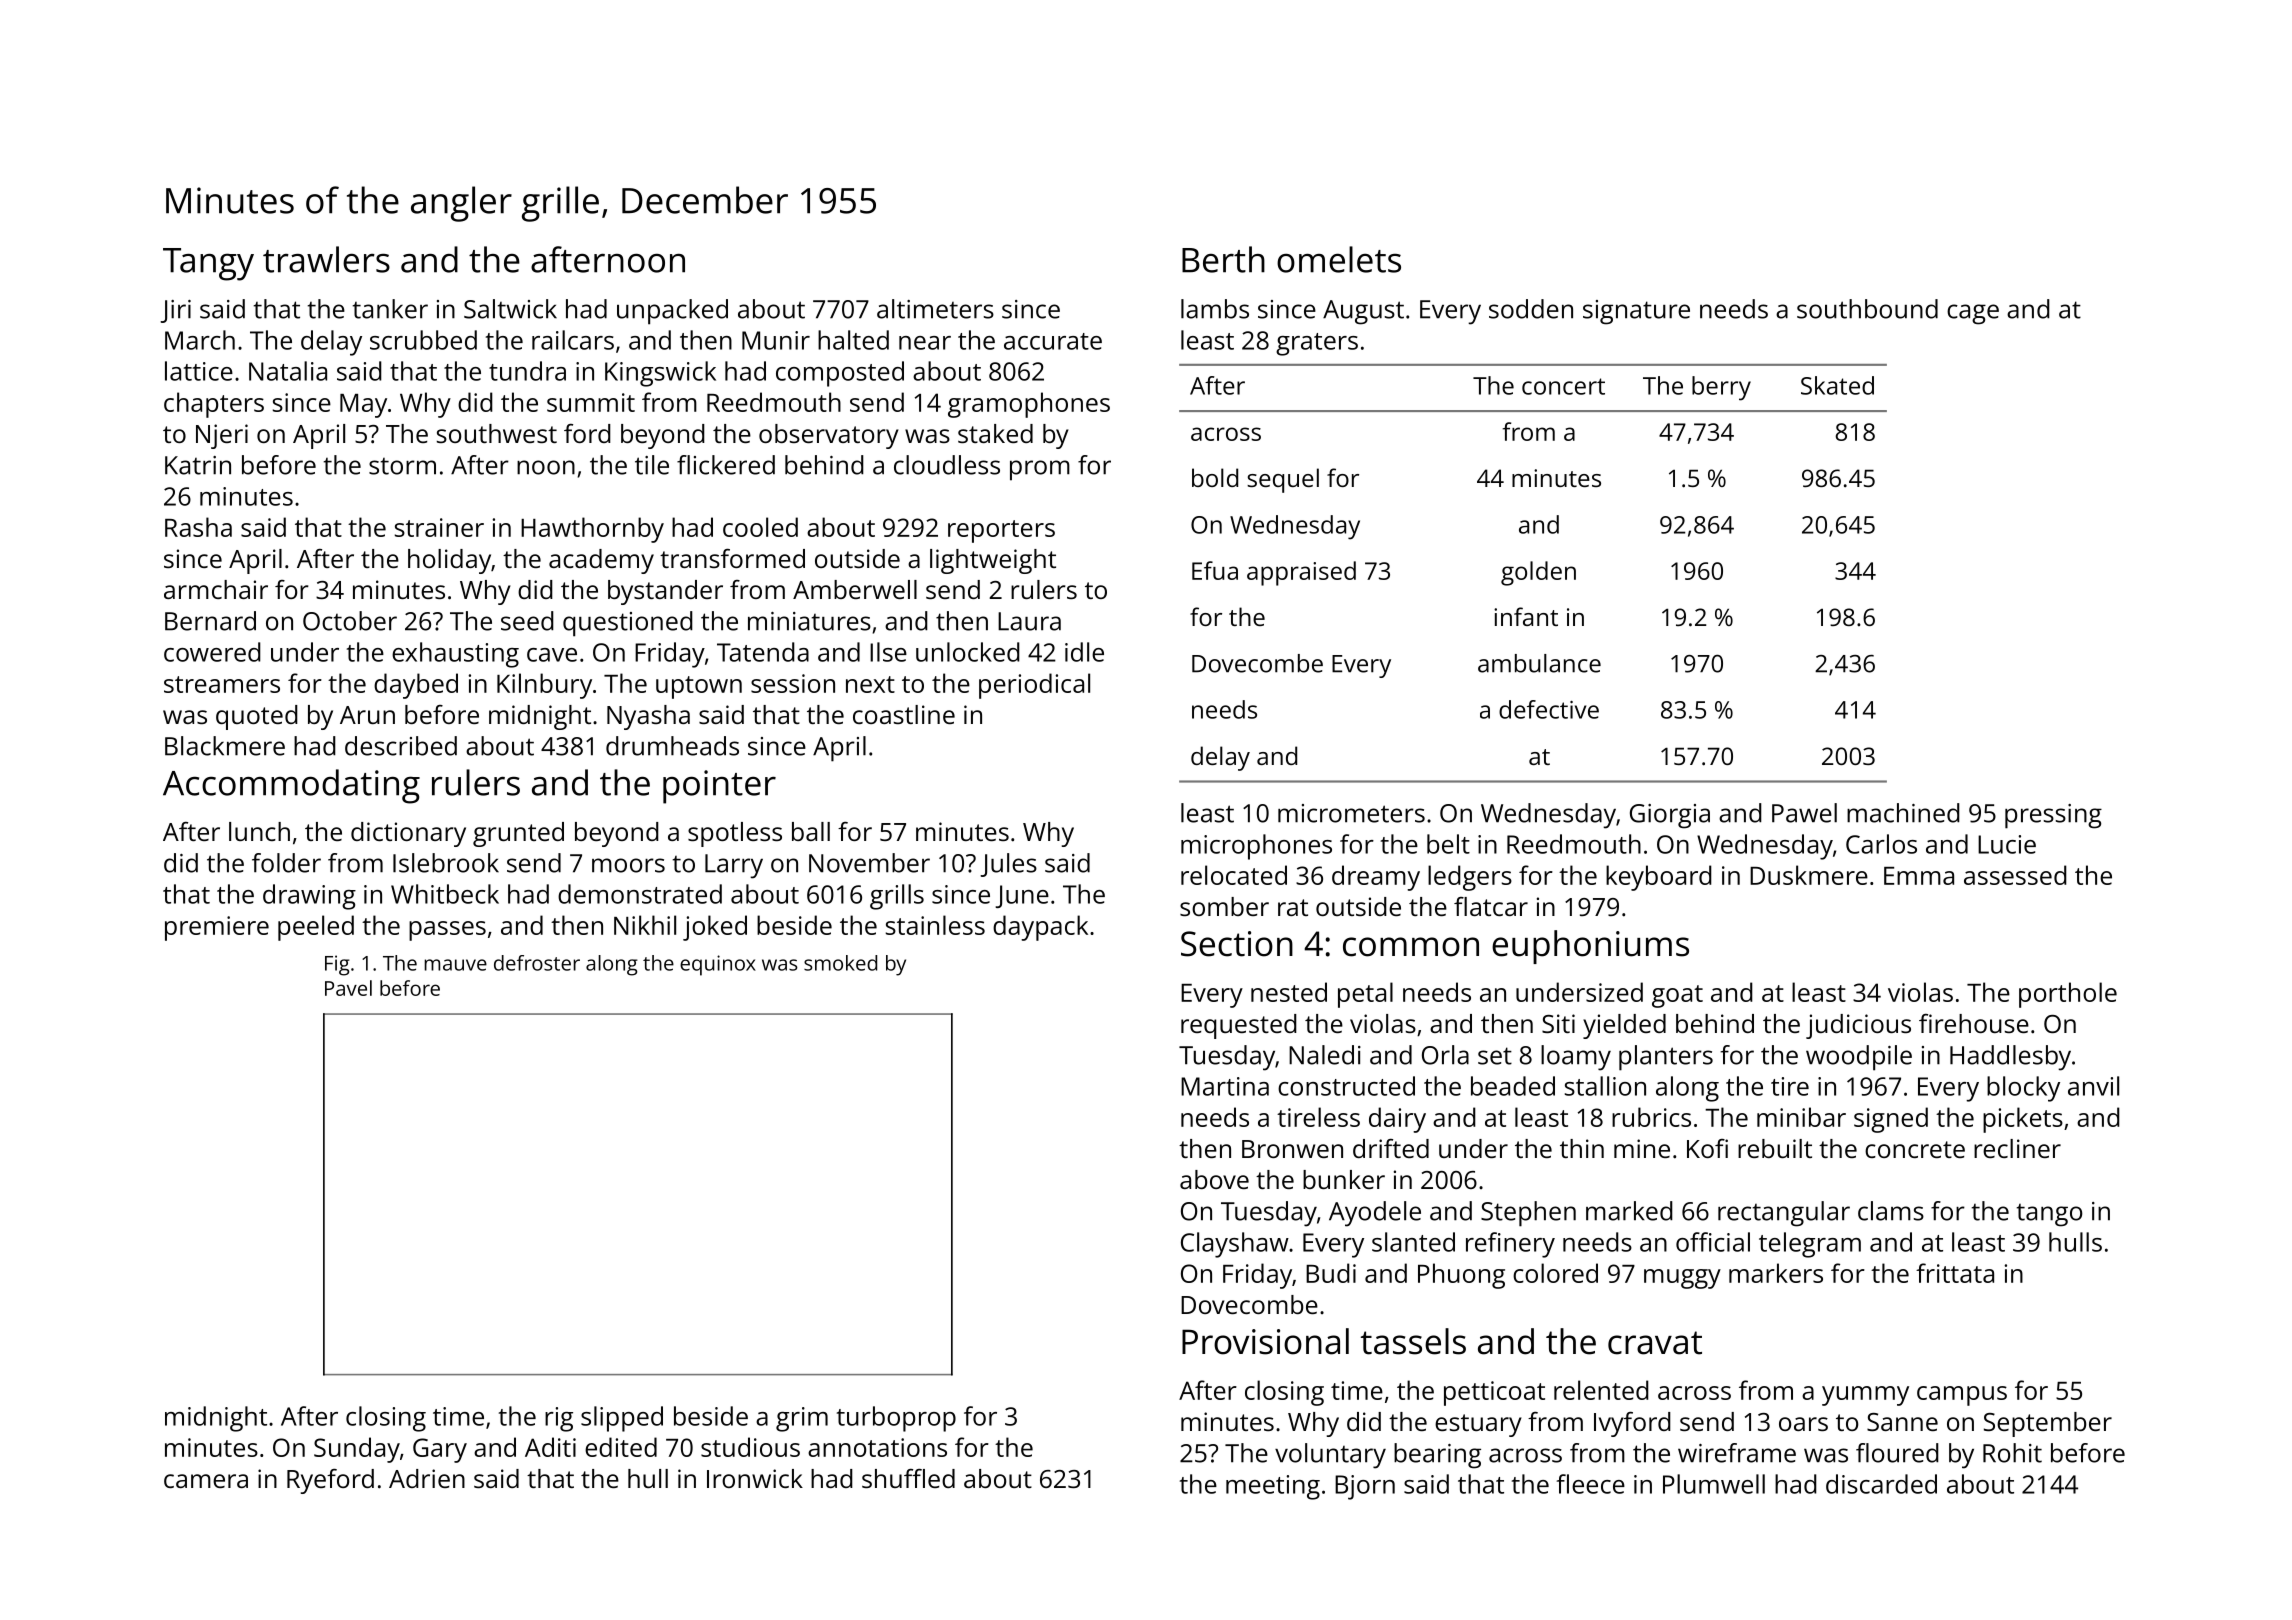 The width and height of the screenshot is (2292, 1620). Describe the element at coordinates (1867, 309) in the screenshot. I see `southbound` at that location.
